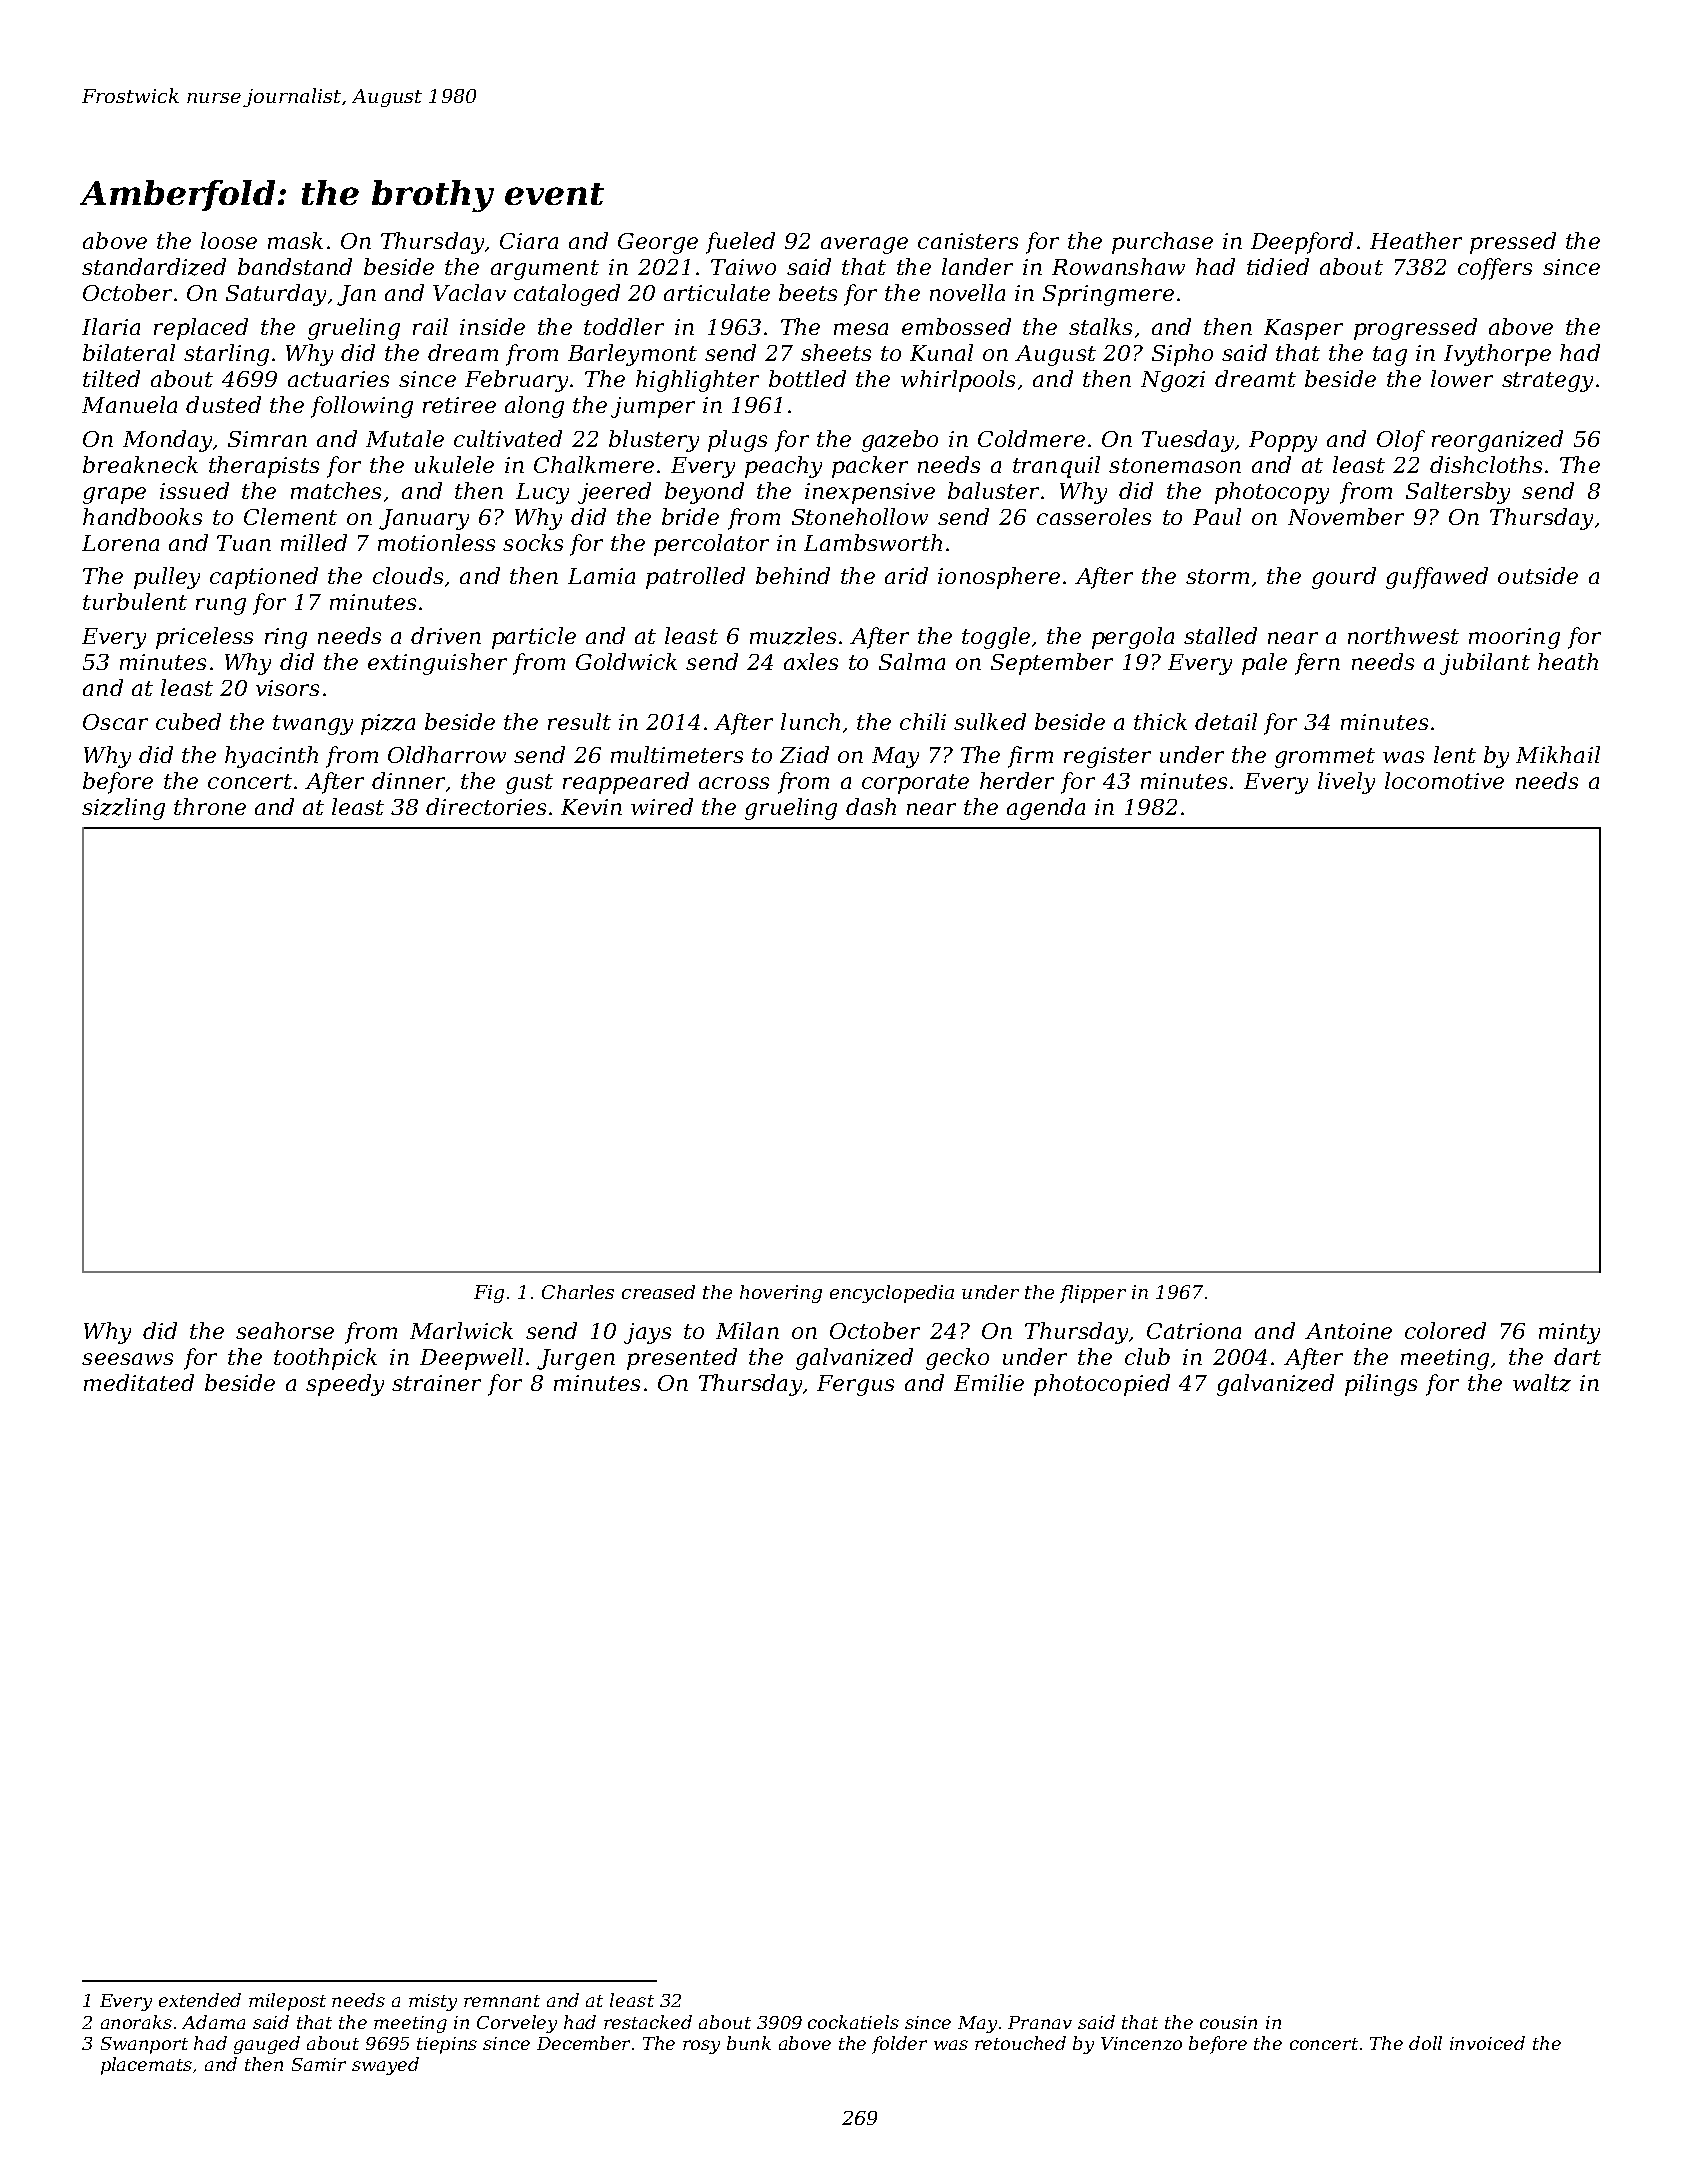 This screenshot has width=1683, height=2178. I want to click on invoiced, so click(1487, 2043).
